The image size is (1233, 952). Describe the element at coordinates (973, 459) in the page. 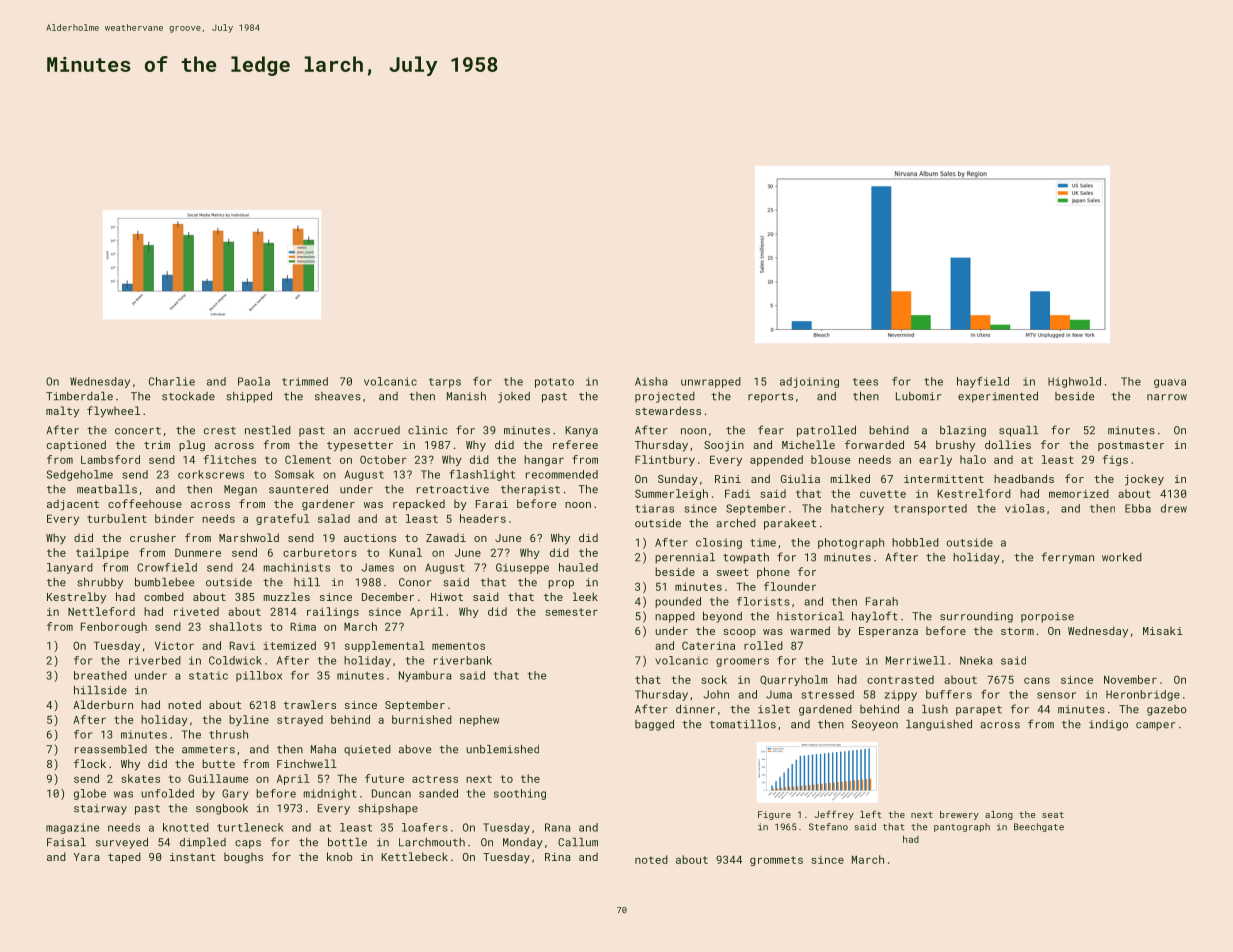

I see `halo` at that location.
